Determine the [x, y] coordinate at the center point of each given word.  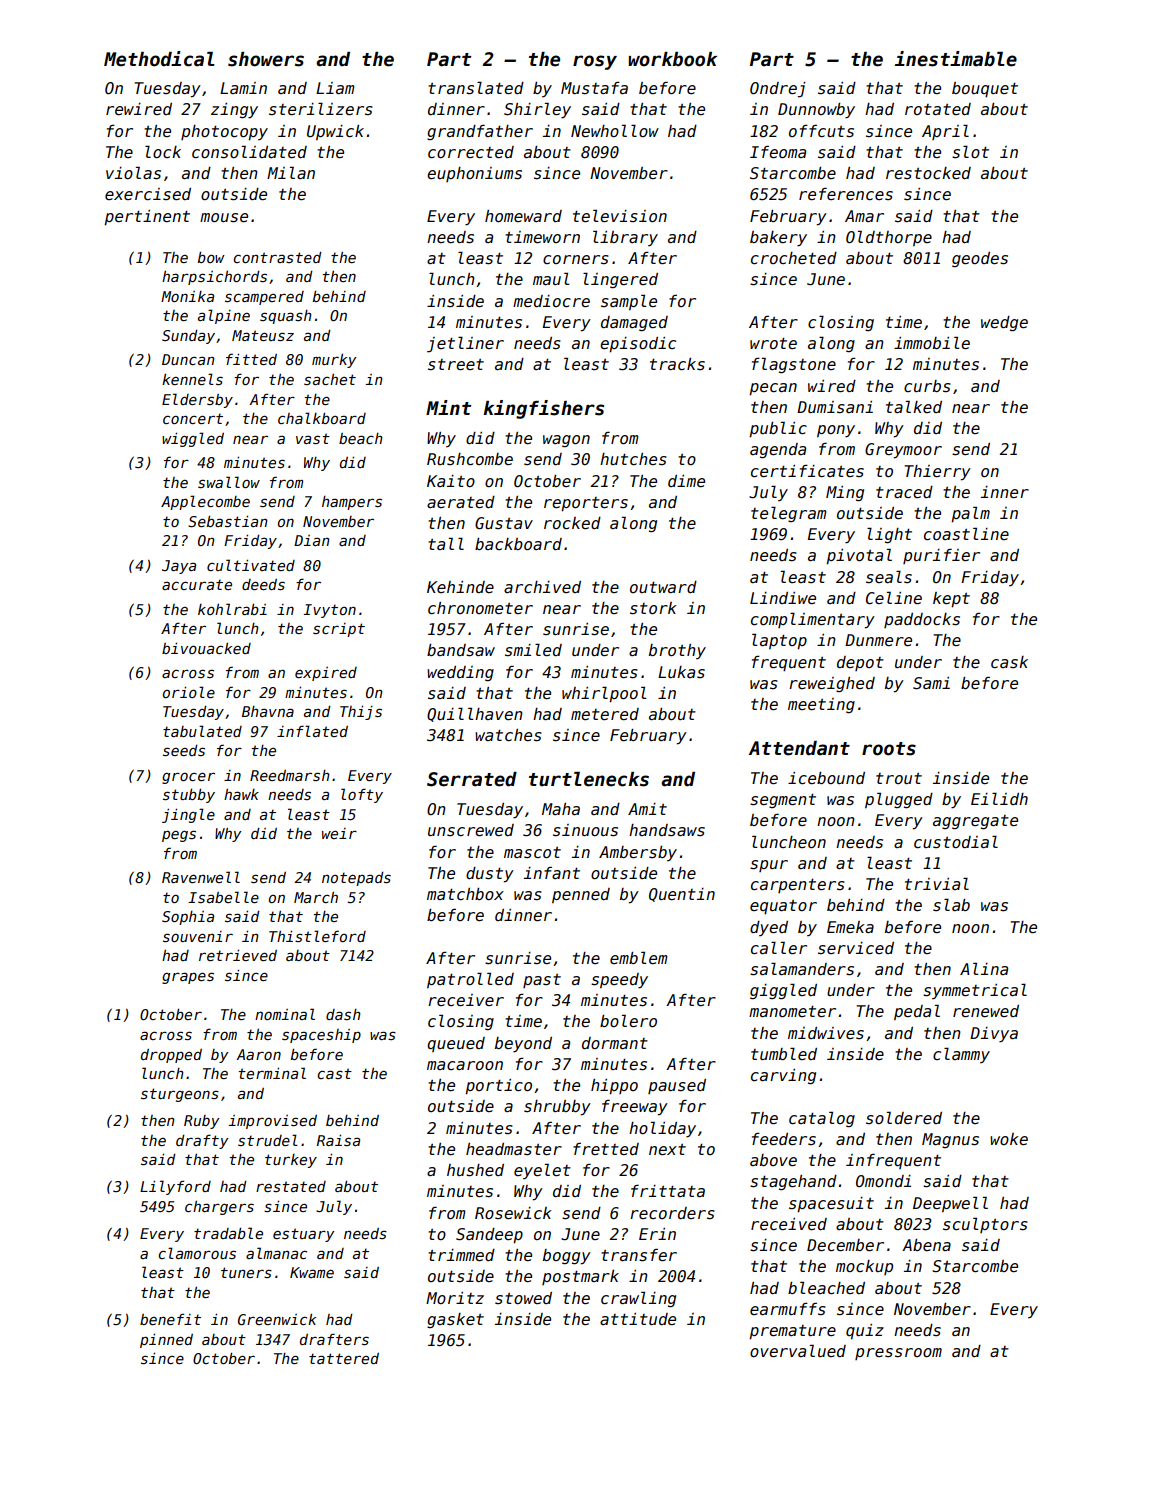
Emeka [850, 927]
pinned [166, 1341]
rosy [595, 62]
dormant [615, 1043]
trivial [937, 883]
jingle [188, 815]
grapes [188, 978]
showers [266, 59]
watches [508, 735]
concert [193, 418]
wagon [566, 441]
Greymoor [903, 451]
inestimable [956, 59]
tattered [344, 1358]
